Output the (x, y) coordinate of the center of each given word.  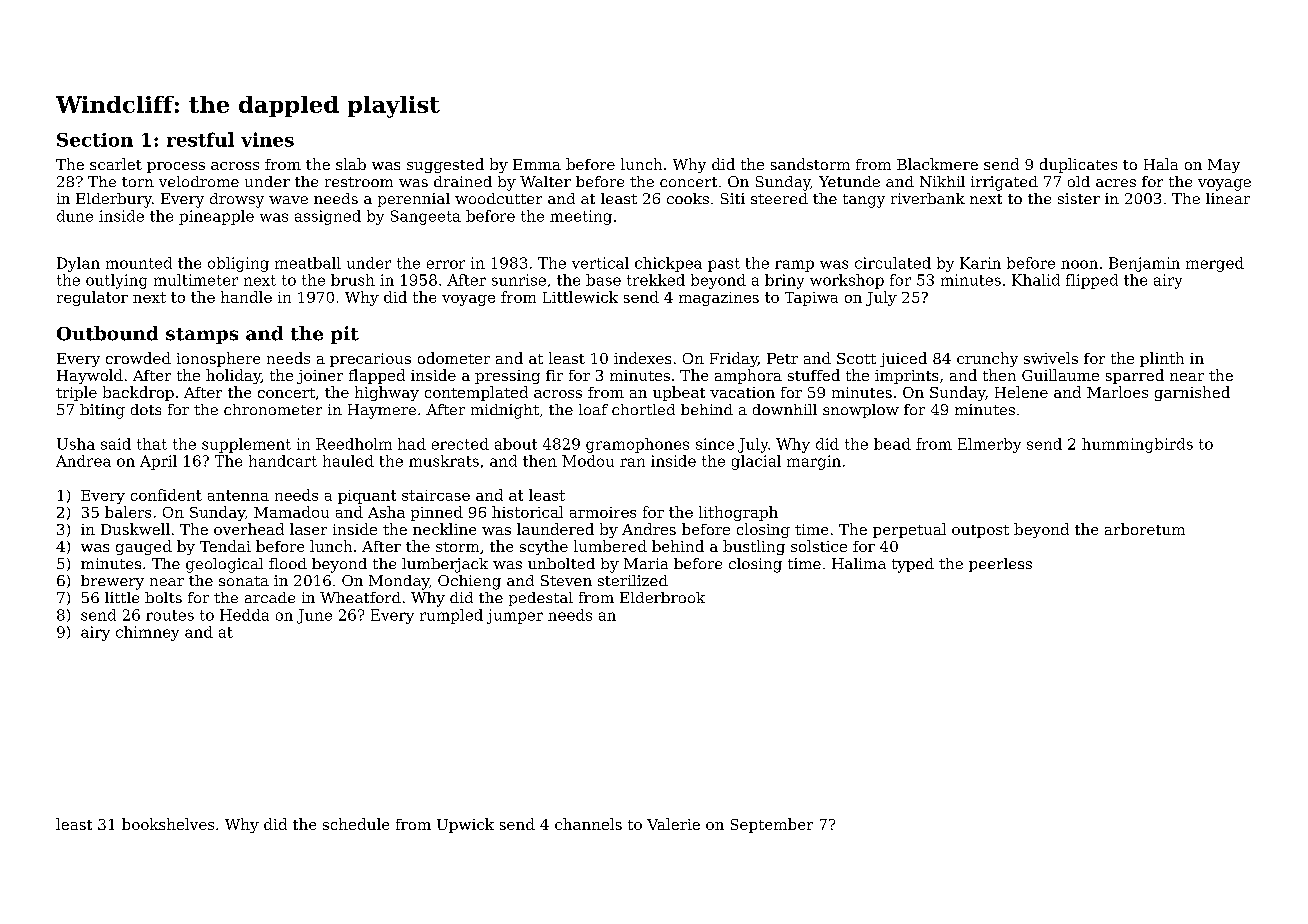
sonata (244, 581)
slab (351, 164)
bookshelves (168, 824)
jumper (515, 616)
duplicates (1078, 165)
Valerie (673, 824)
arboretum (1145, 529)
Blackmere (937, 164)
